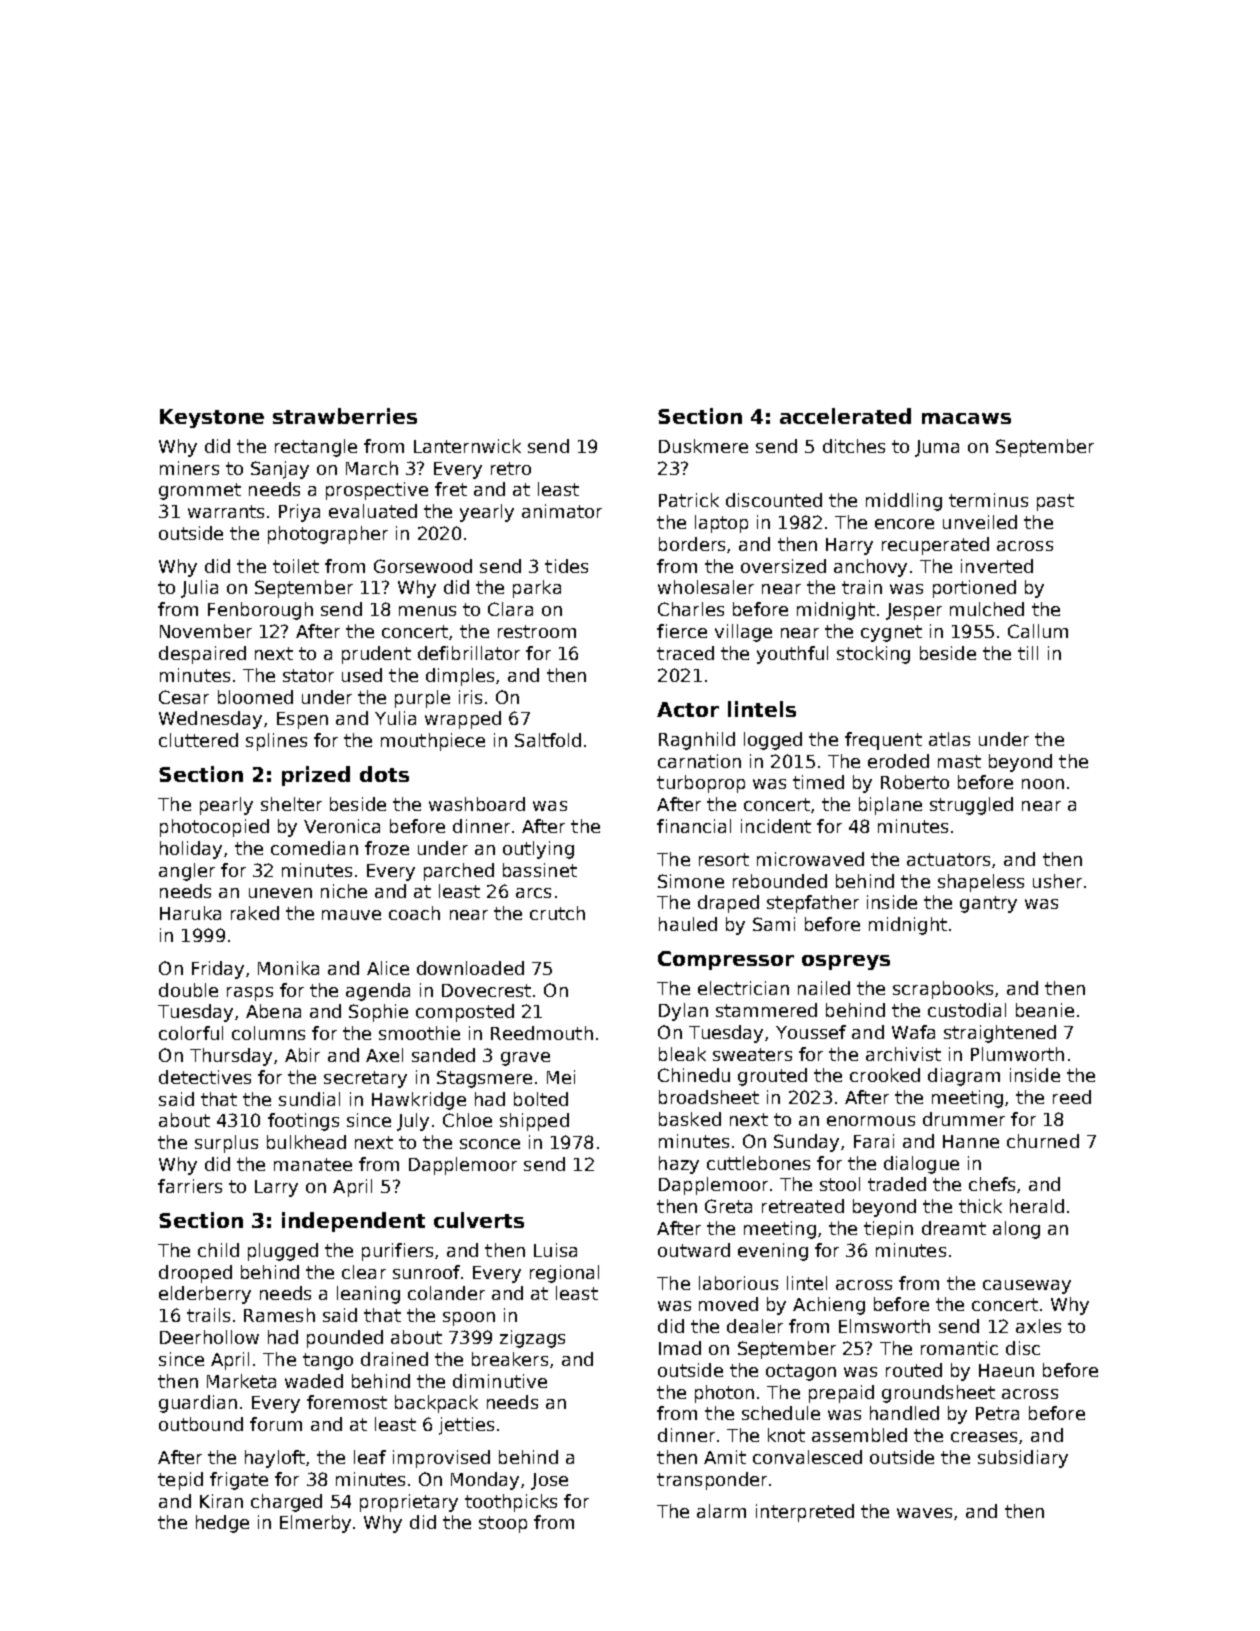 This document has height=1631, width=1260. I want to click on Lanternwick, so click(467, 446).
